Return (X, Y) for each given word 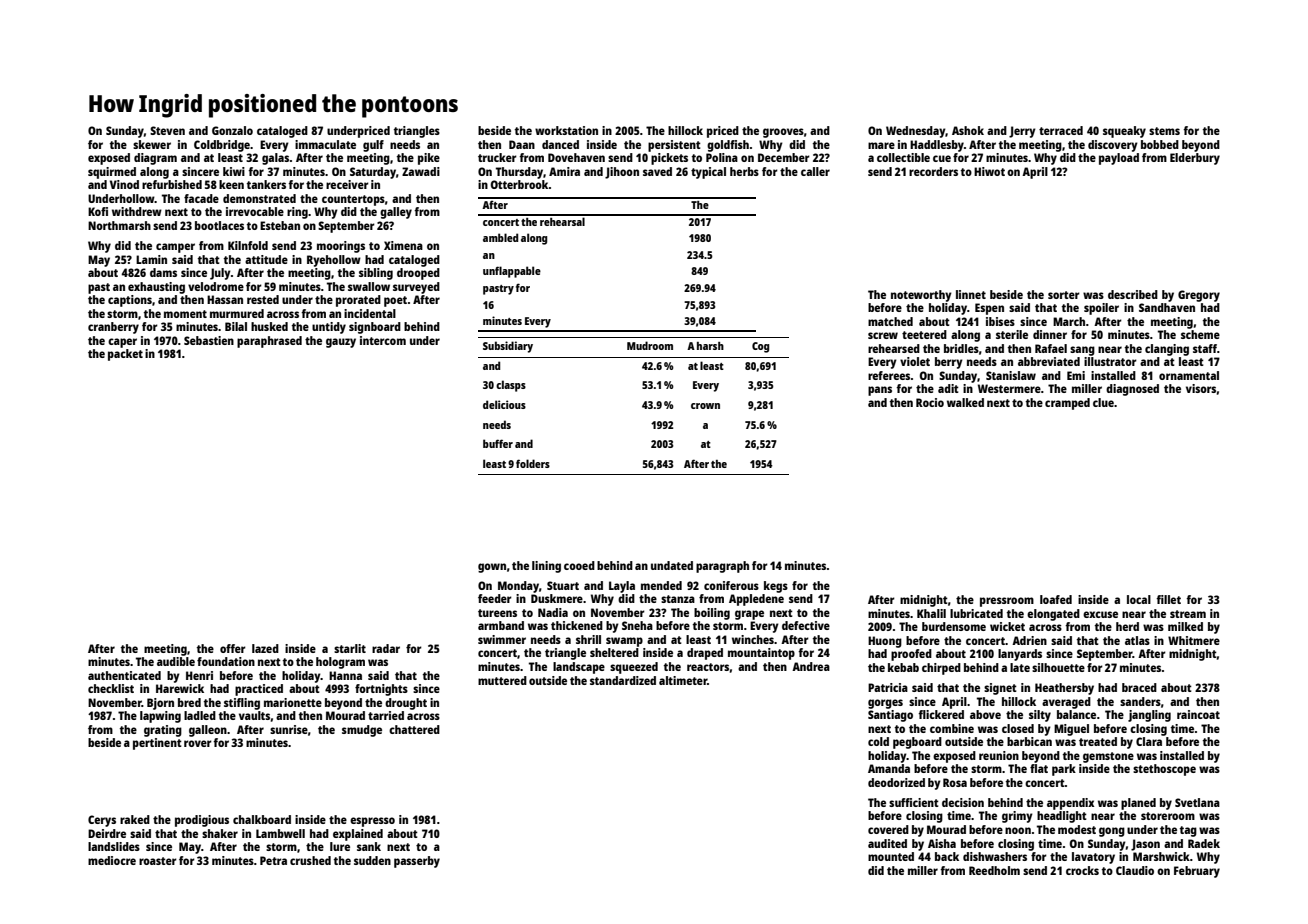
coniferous (731, 585)
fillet (1168, 599)
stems (1164, 131)
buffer (498, 443)
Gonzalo (232, 130)
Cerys (102, 821)
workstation (566, 130)
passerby (417, 862)
